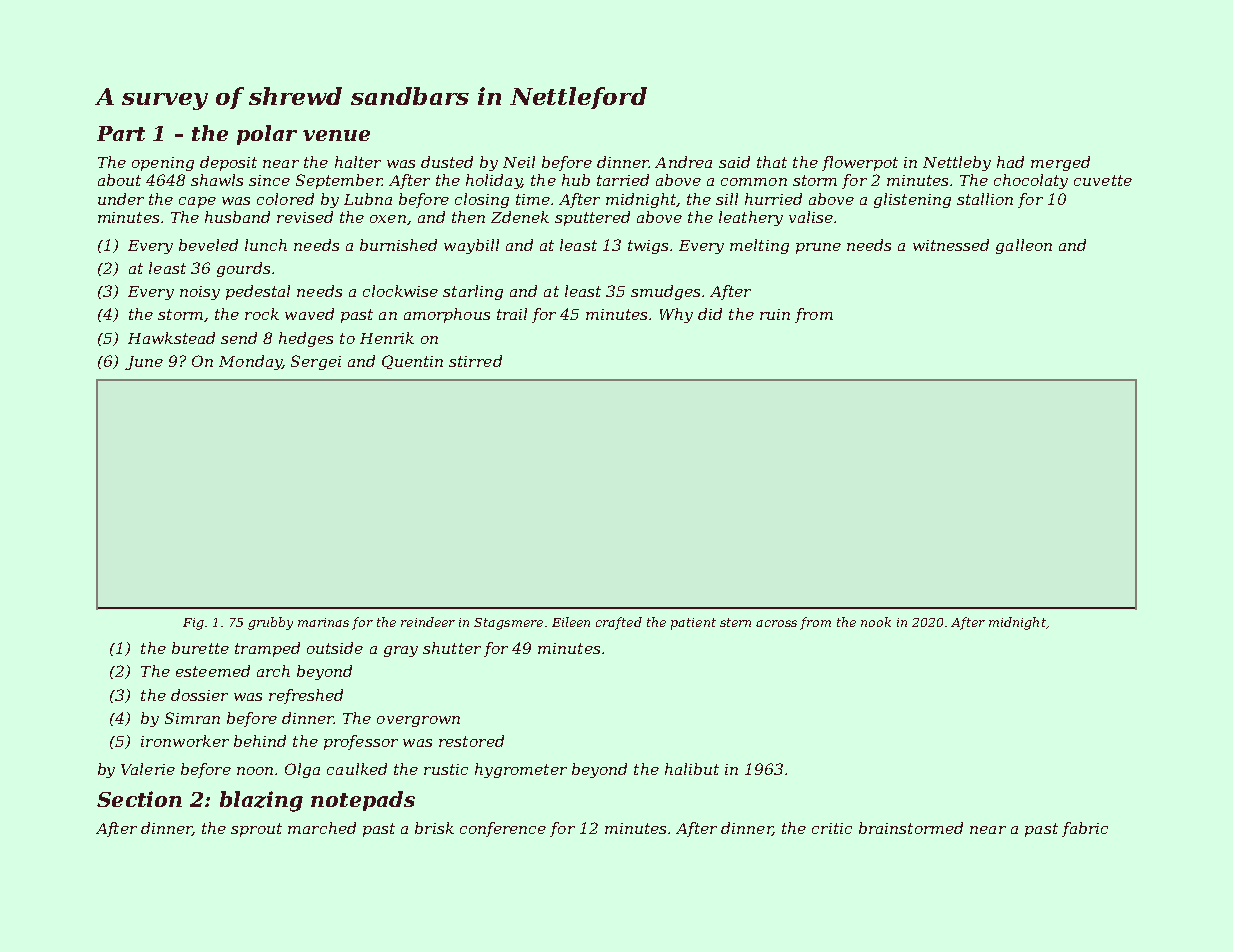 This image has height=952, width=1233. Describe the element at coordinates (692, 769) in the image. I see `halibut` at that location.
